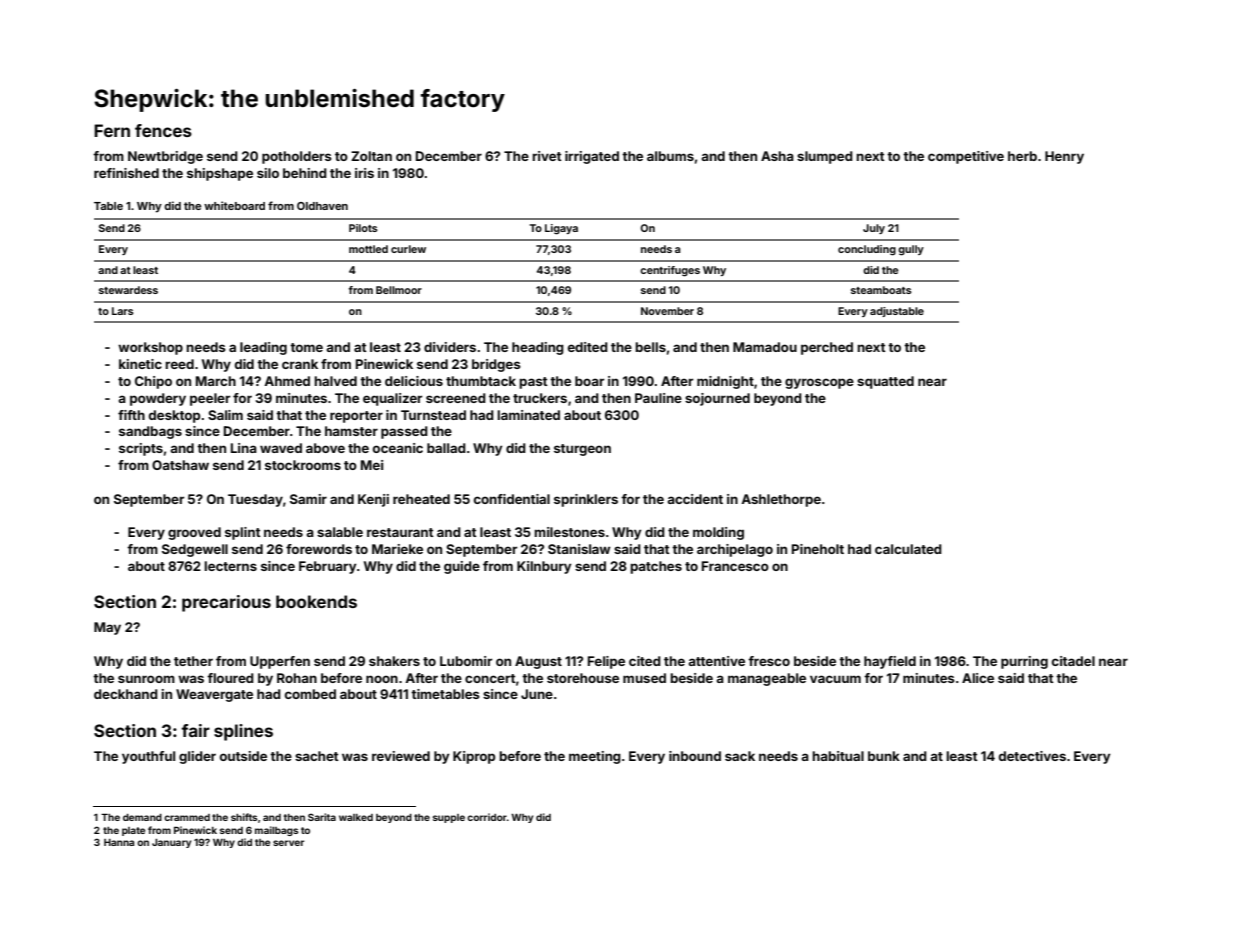 The image size is (1233, 952). Describe the element at coordinates (128, 290) in the screenshot. I see `stewardess` at that location.
